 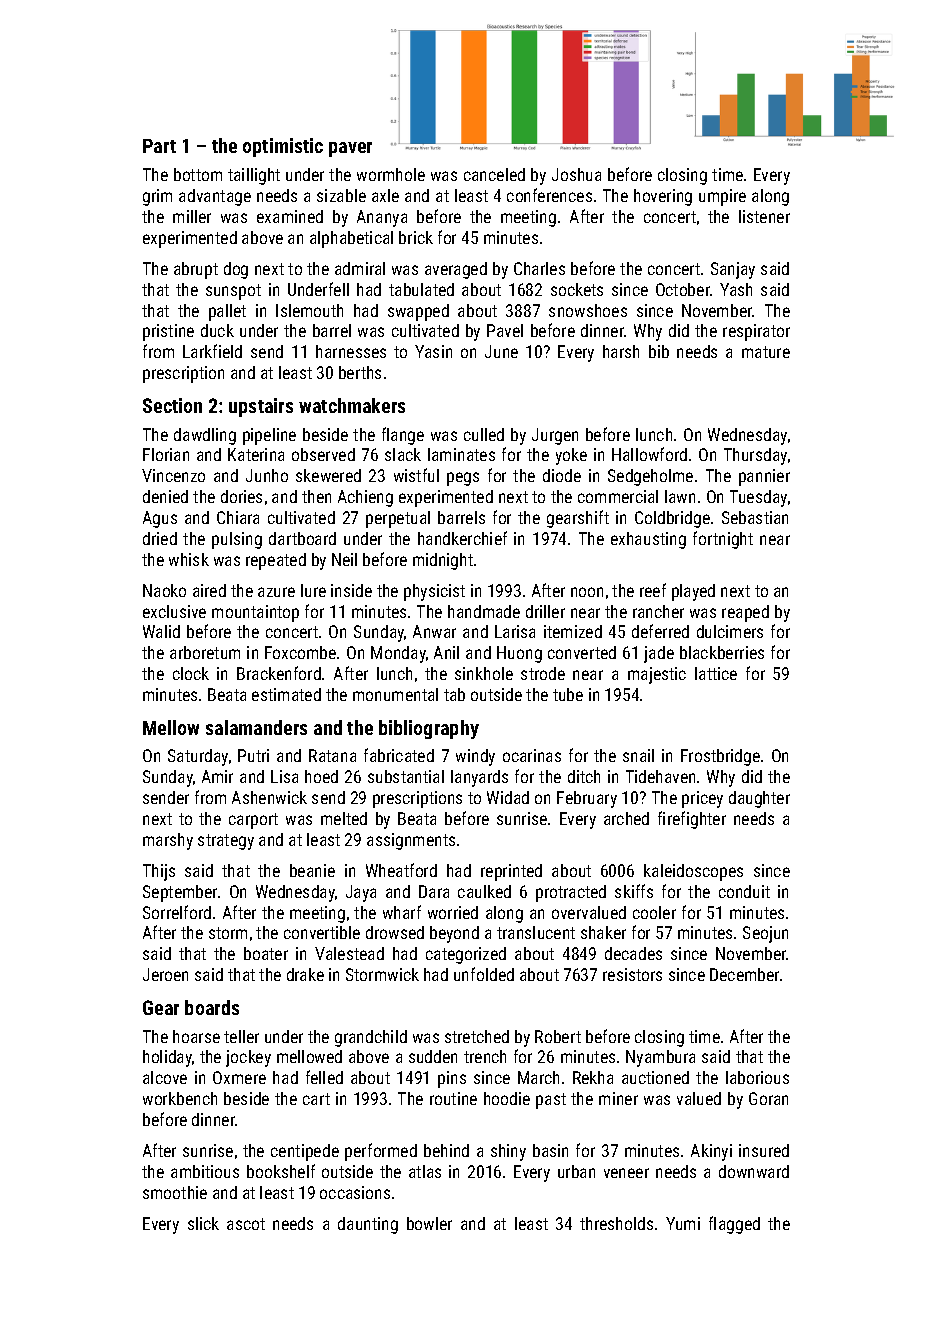 What do you see at coordinates (279, 673) in the screenshot?
I see `Brackenford` at bounding box center [279, 673].
